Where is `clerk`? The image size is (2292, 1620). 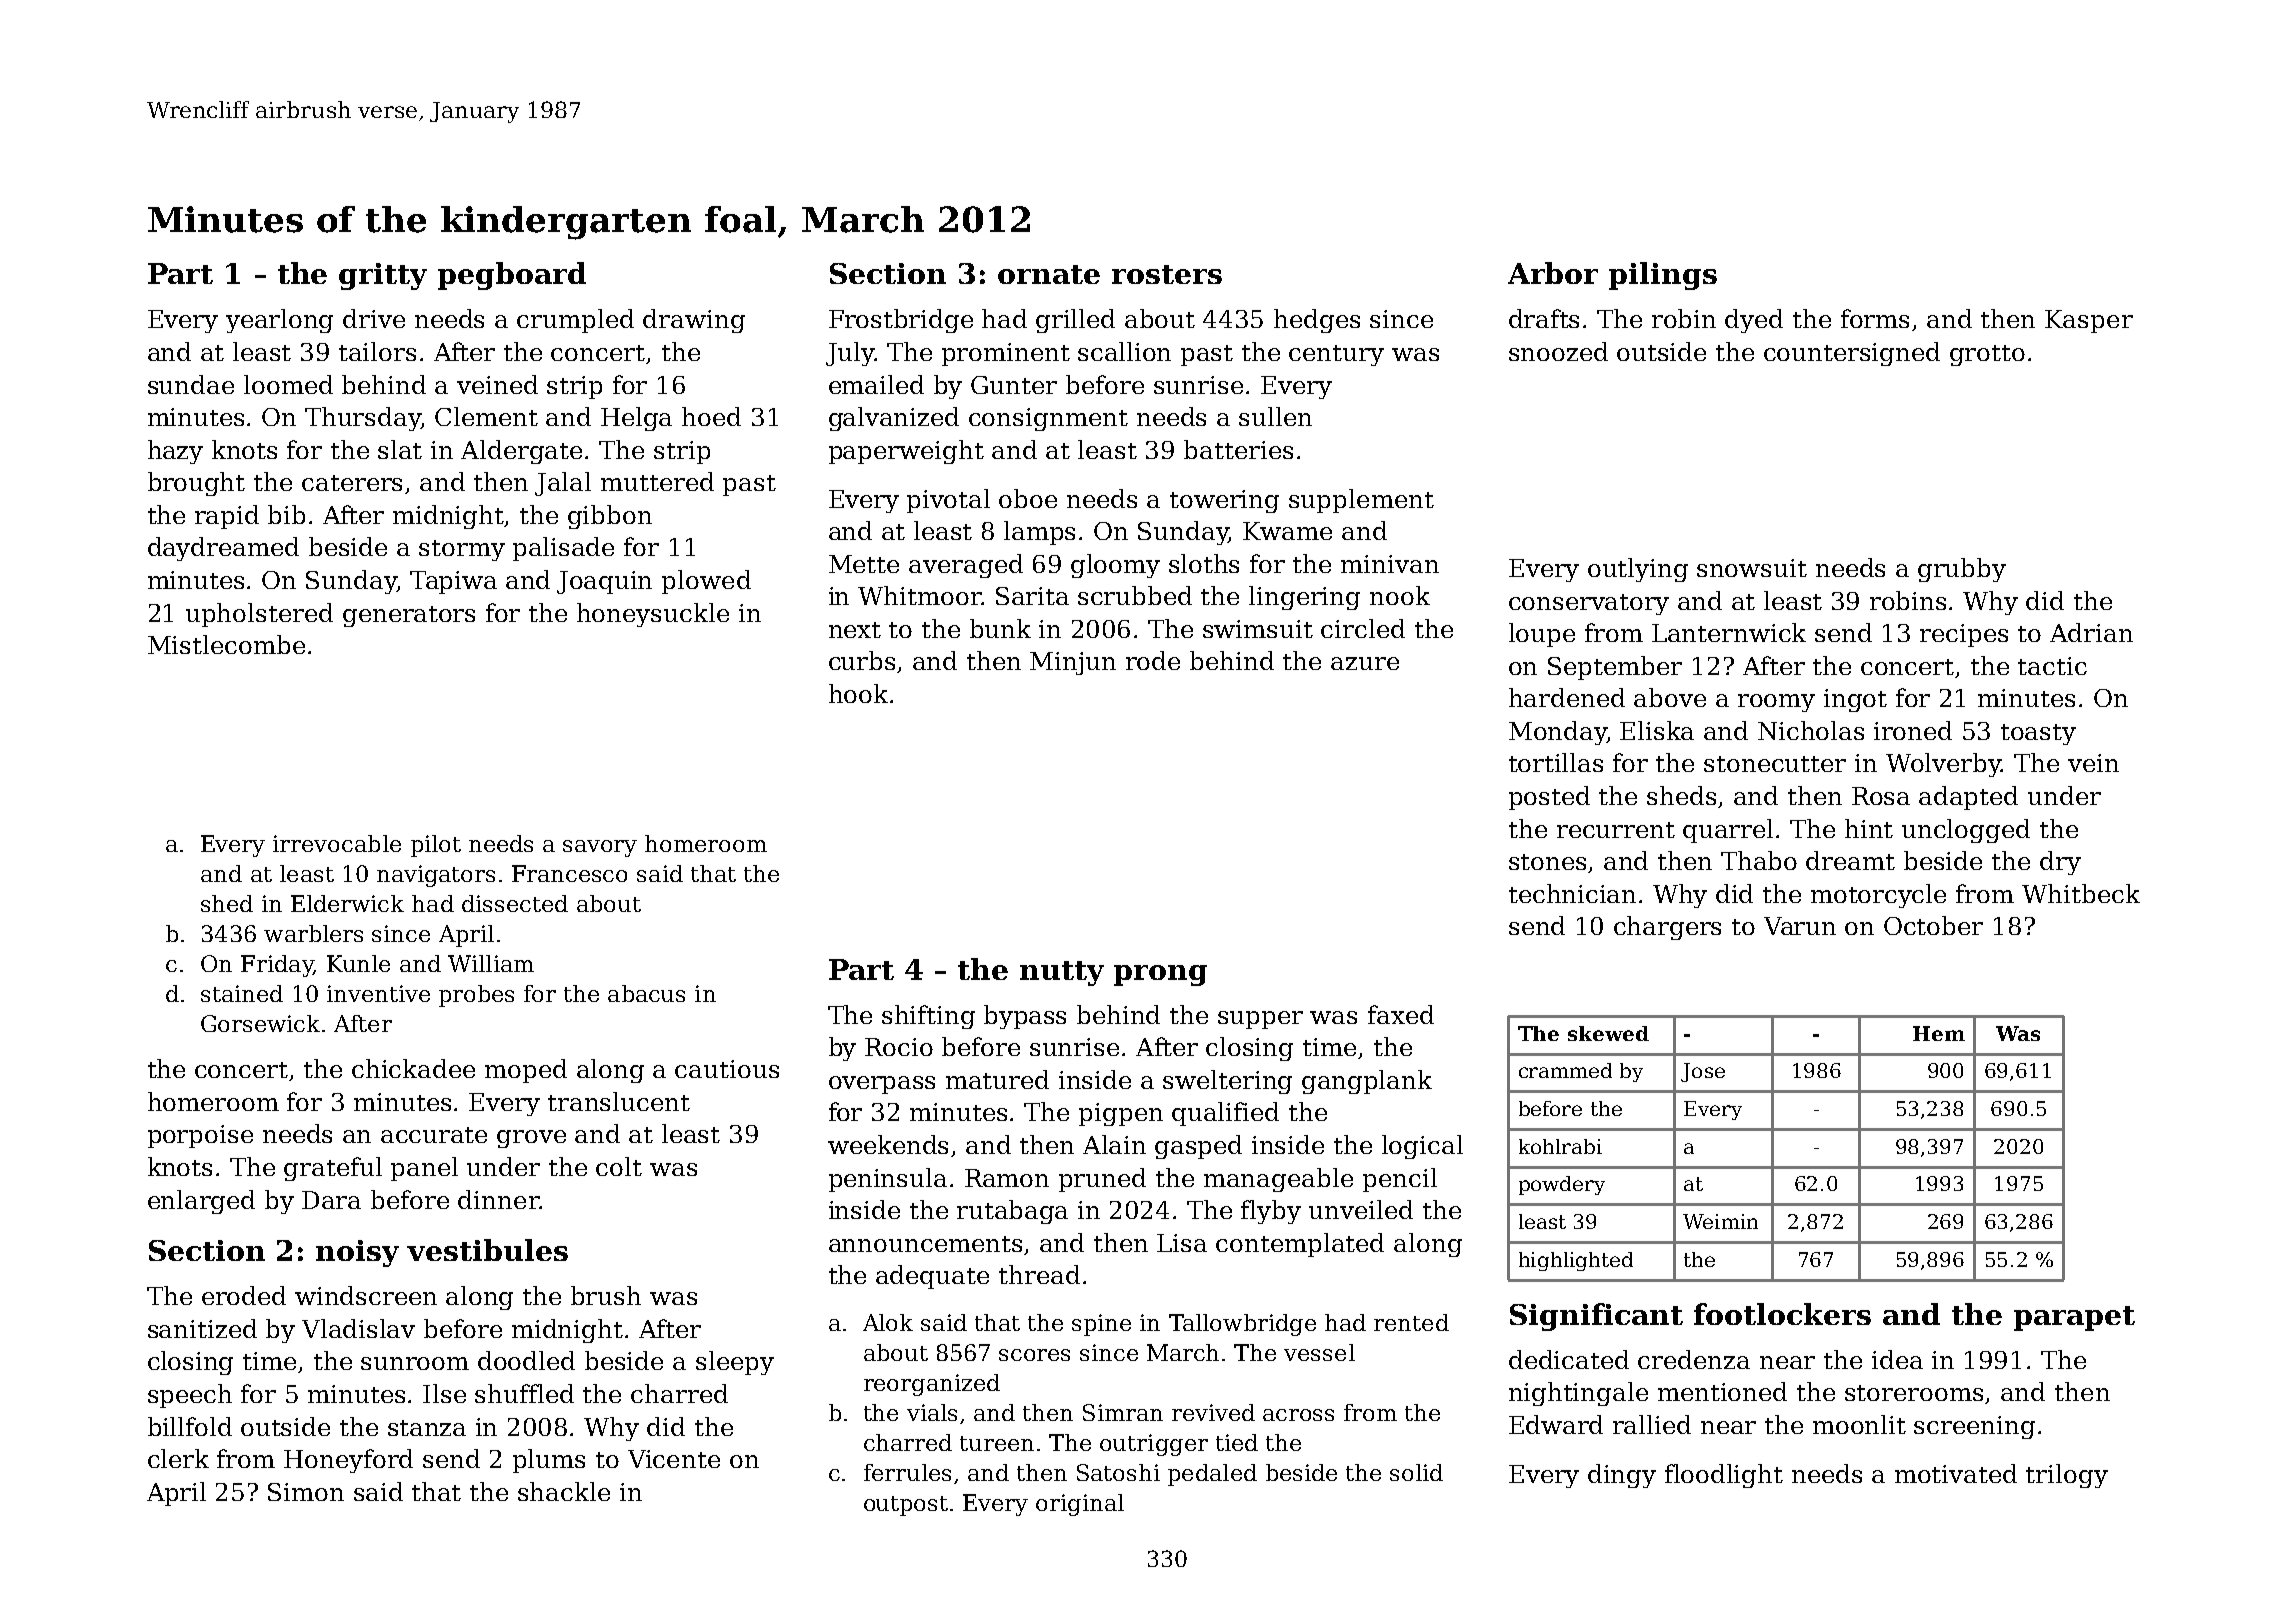 clerk is located at coordinates (178, 1458).
